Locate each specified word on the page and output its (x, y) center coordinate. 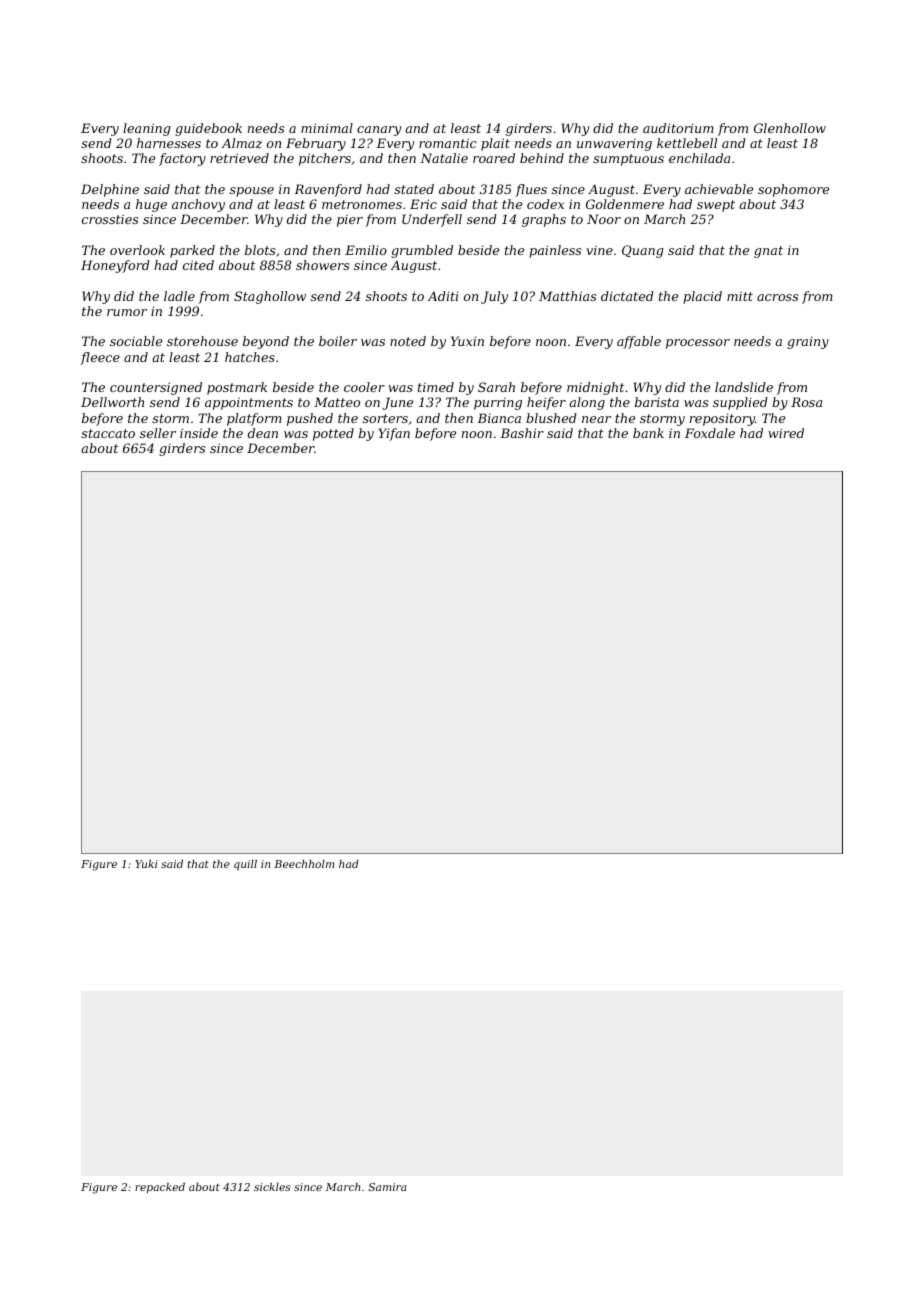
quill (245, 865)
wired (786, 433)
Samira (387, 1187)
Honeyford (115, 266)
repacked (160, 1188)
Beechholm (304, 864)
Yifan (394, 434)
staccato (108, 433)
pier (350, 221)
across (777, 297)
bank (648, 433)
